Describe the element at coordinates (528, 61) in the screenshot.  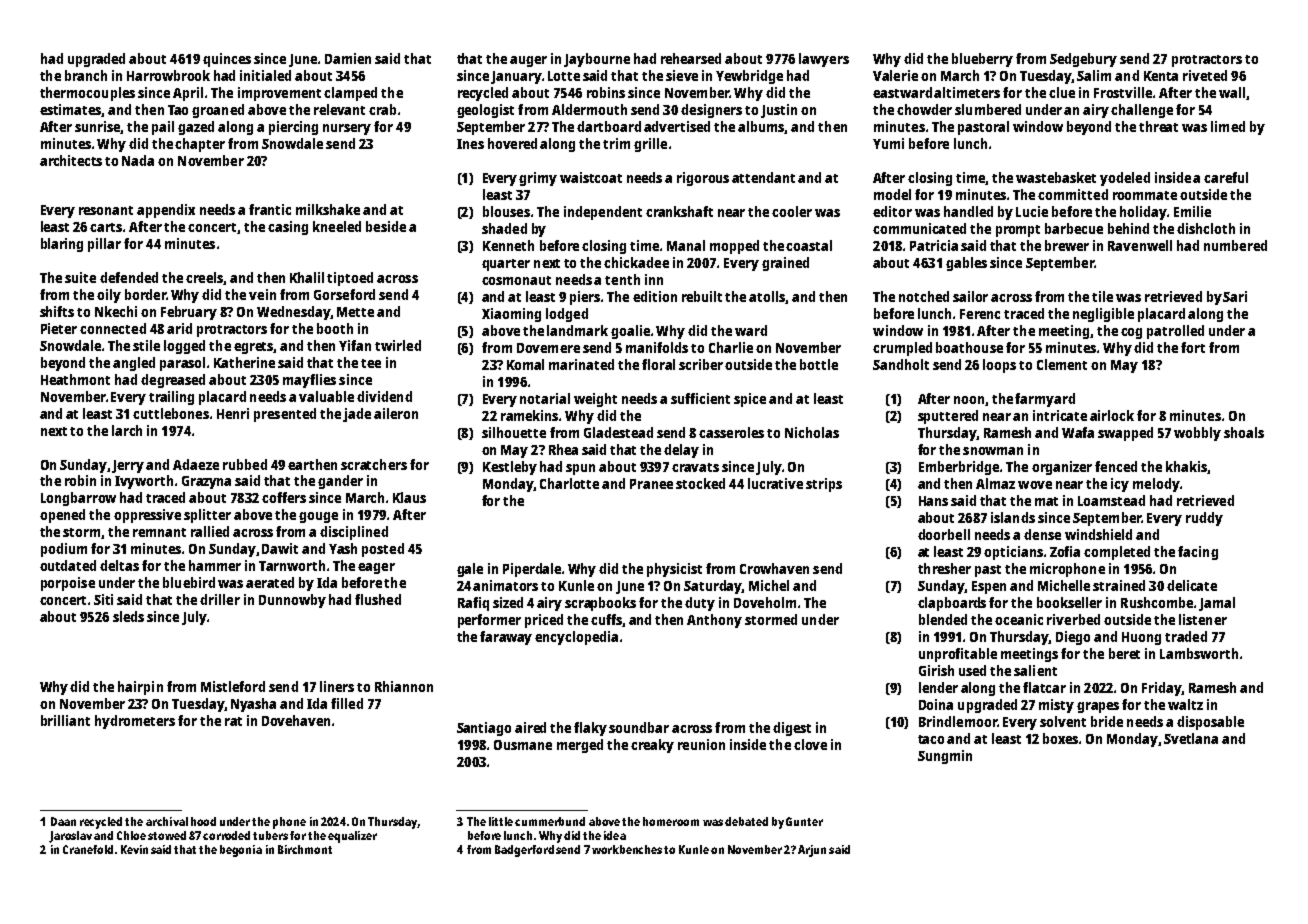
I see `auger` at that location.
